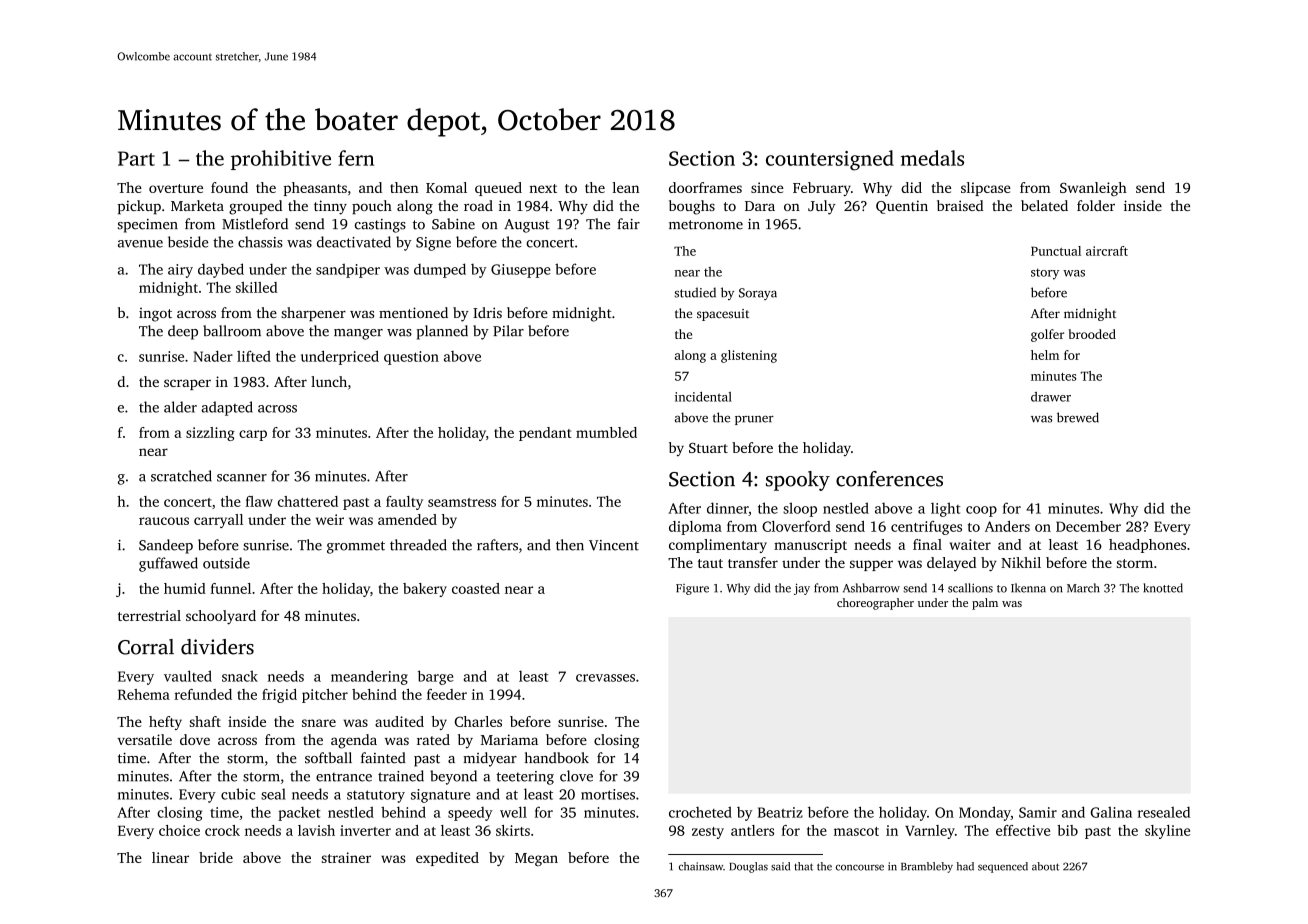 The image size is (1308, 924). Describe the element at coordinates (701, 866) in the screenshot. I see `chainsaw` at that location.
